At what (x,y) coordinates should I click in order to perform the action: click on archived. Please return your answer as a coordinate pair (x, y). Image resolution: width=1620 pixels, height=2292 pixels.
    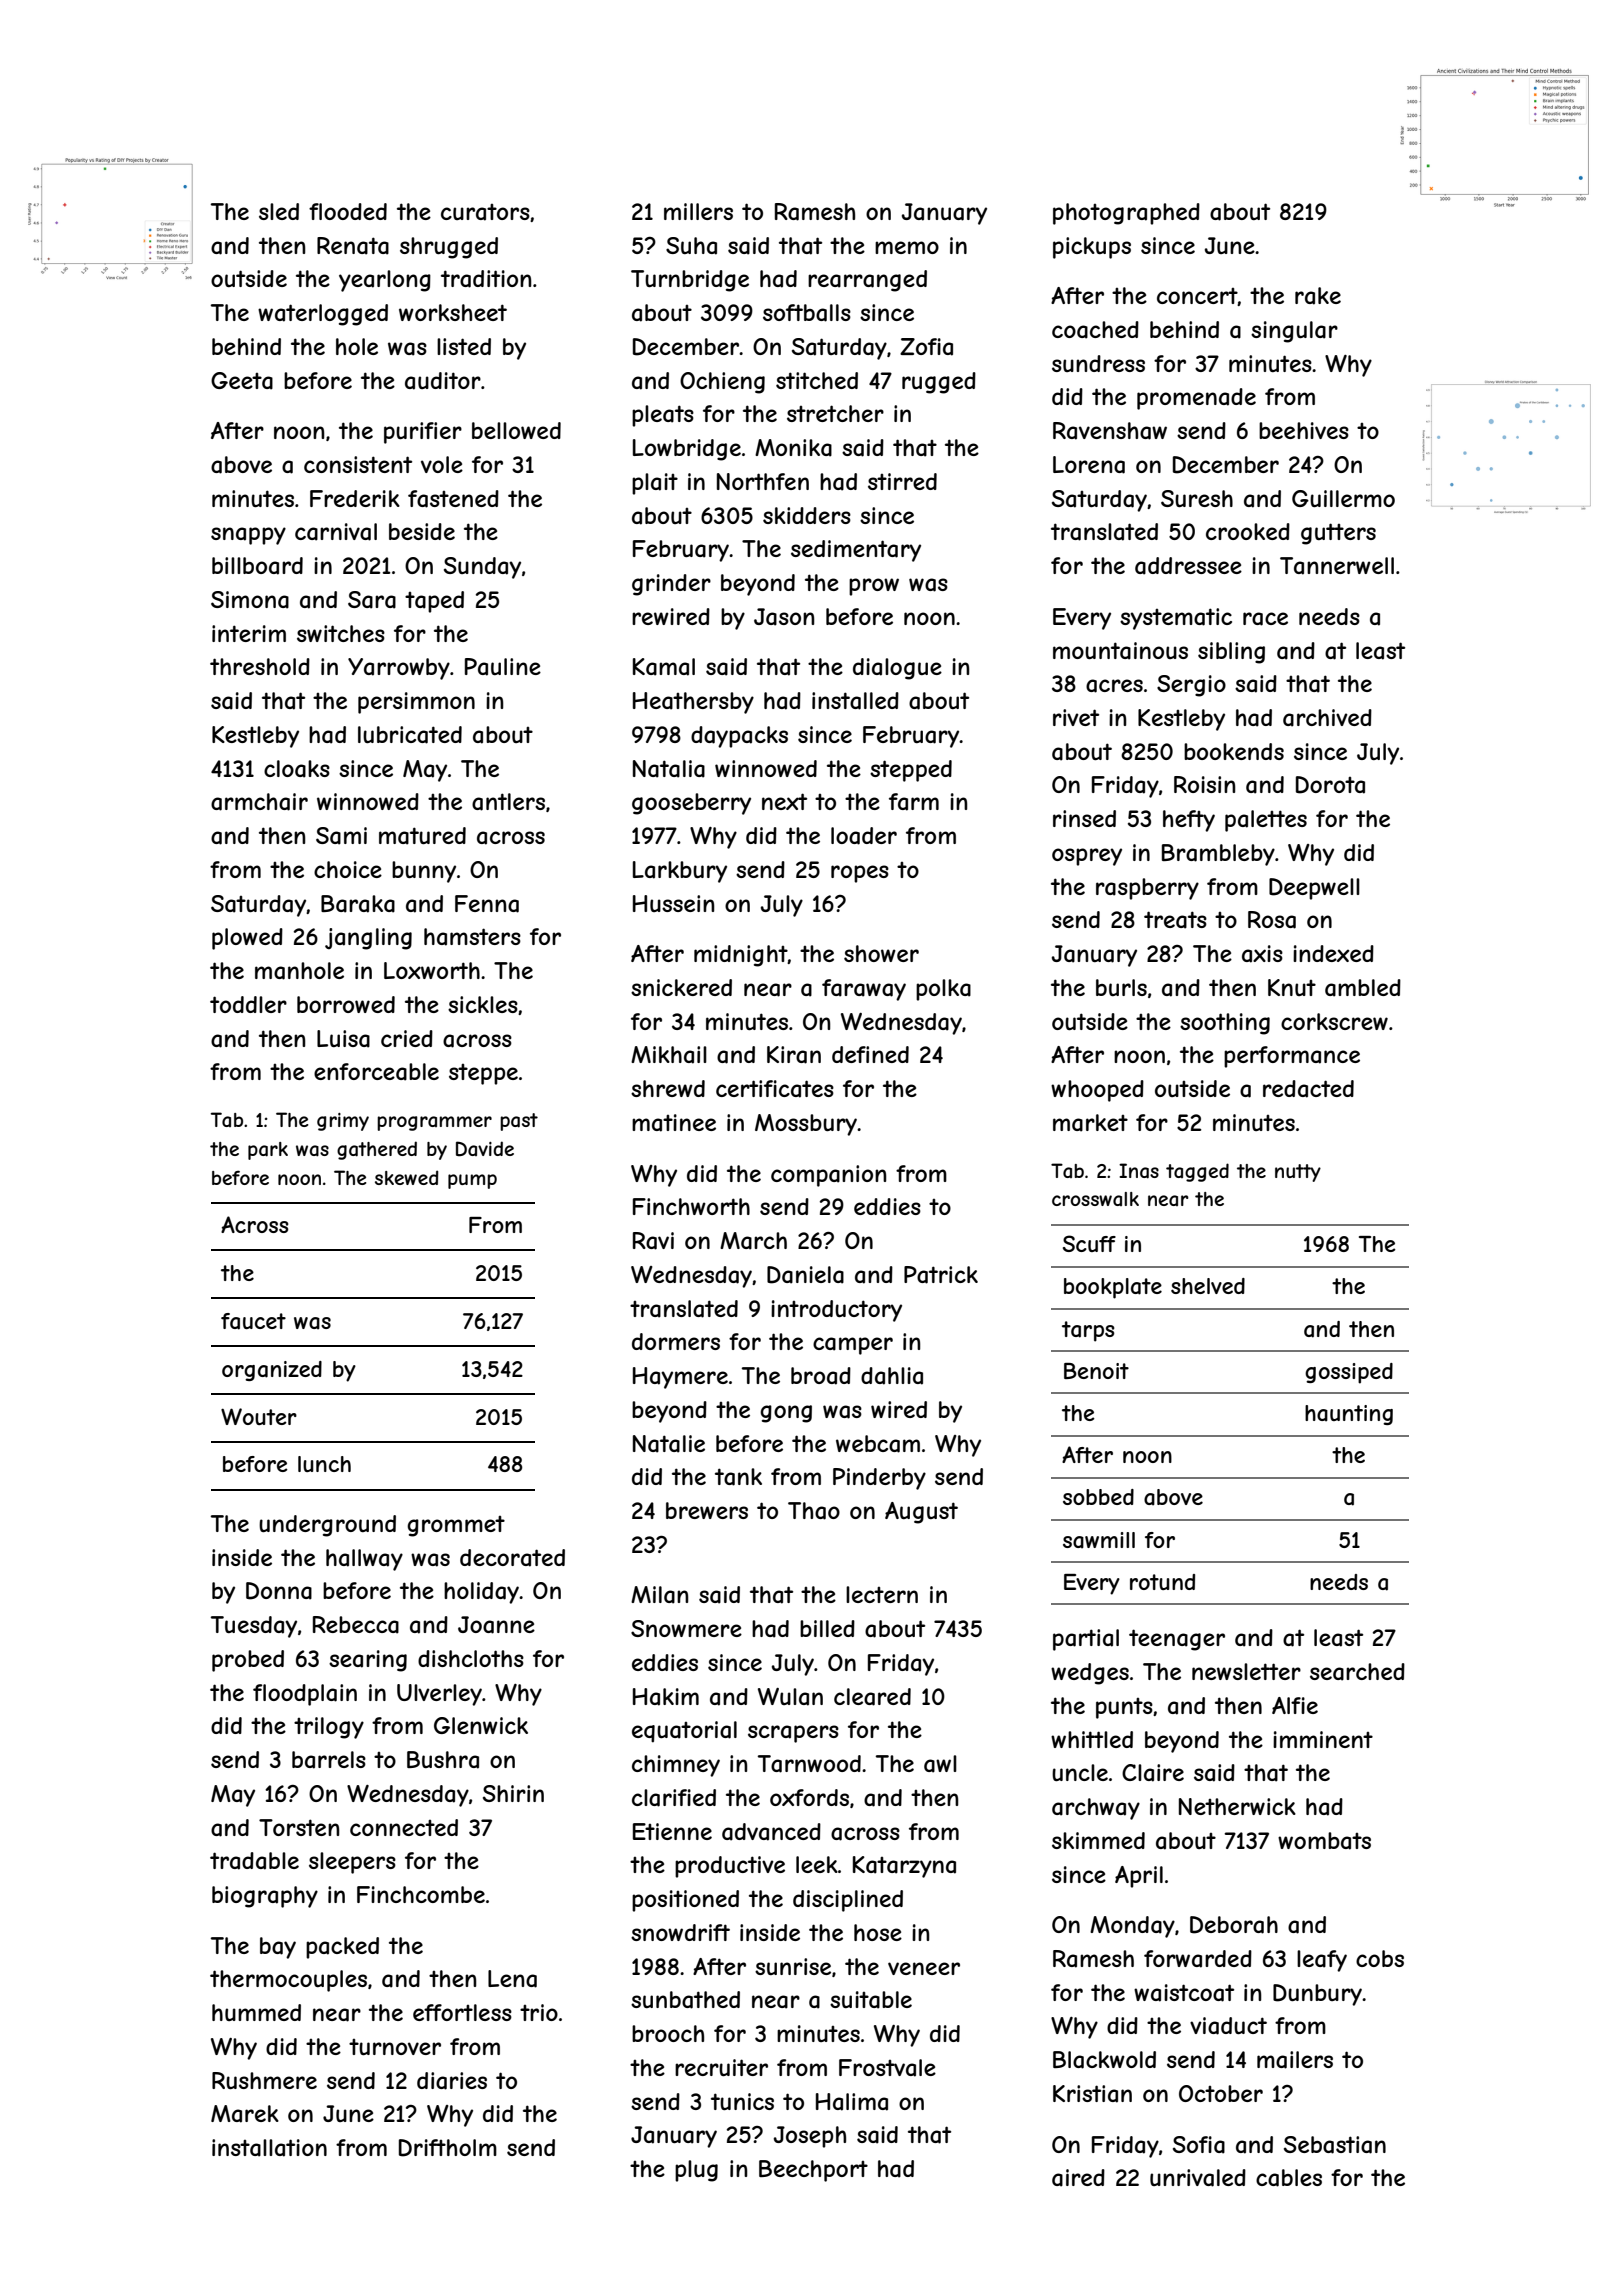
    Looking at the image, I should click on (1327, 718).
